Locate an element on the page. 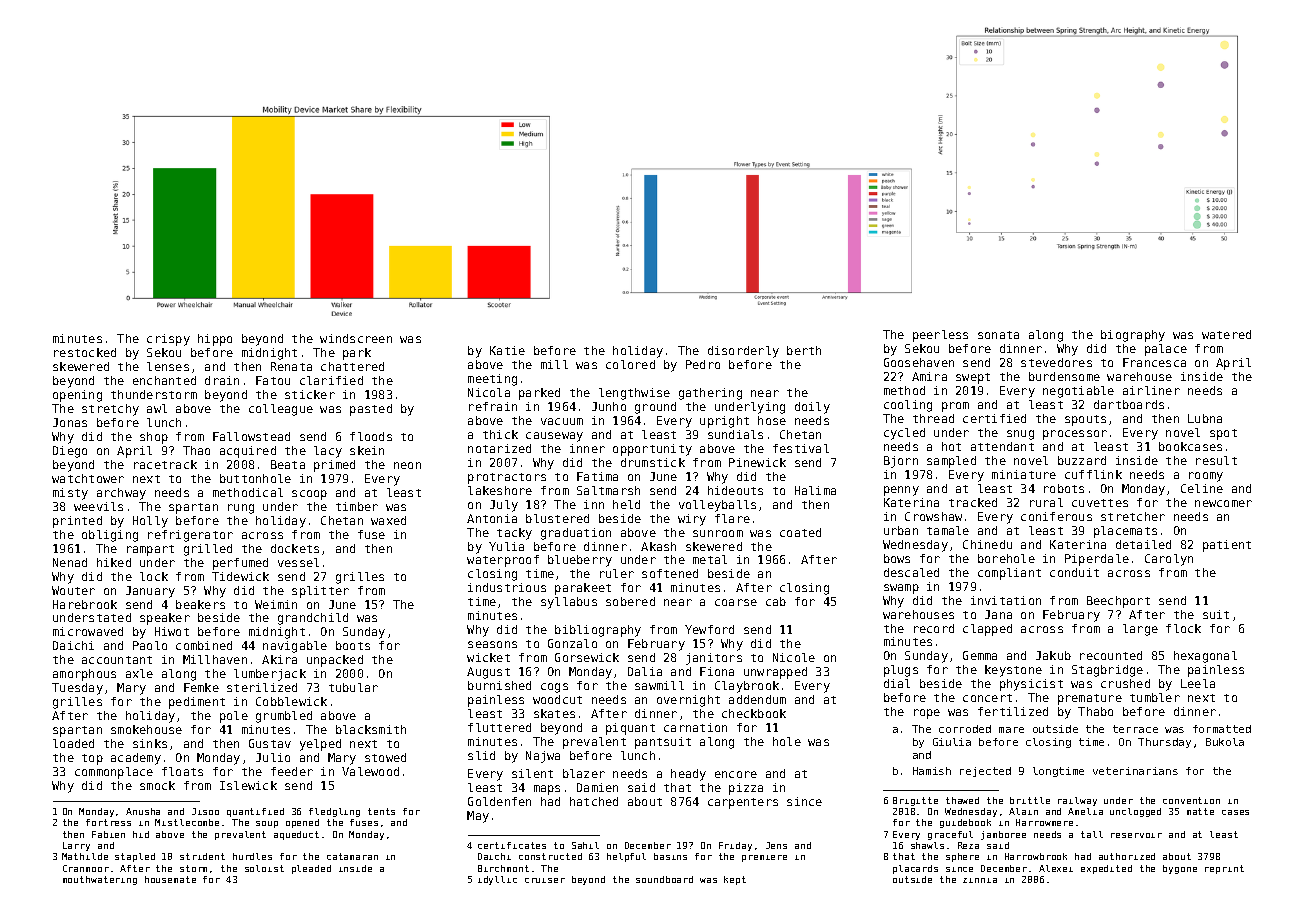  coniferous is located at coordinates (1056, 516).
